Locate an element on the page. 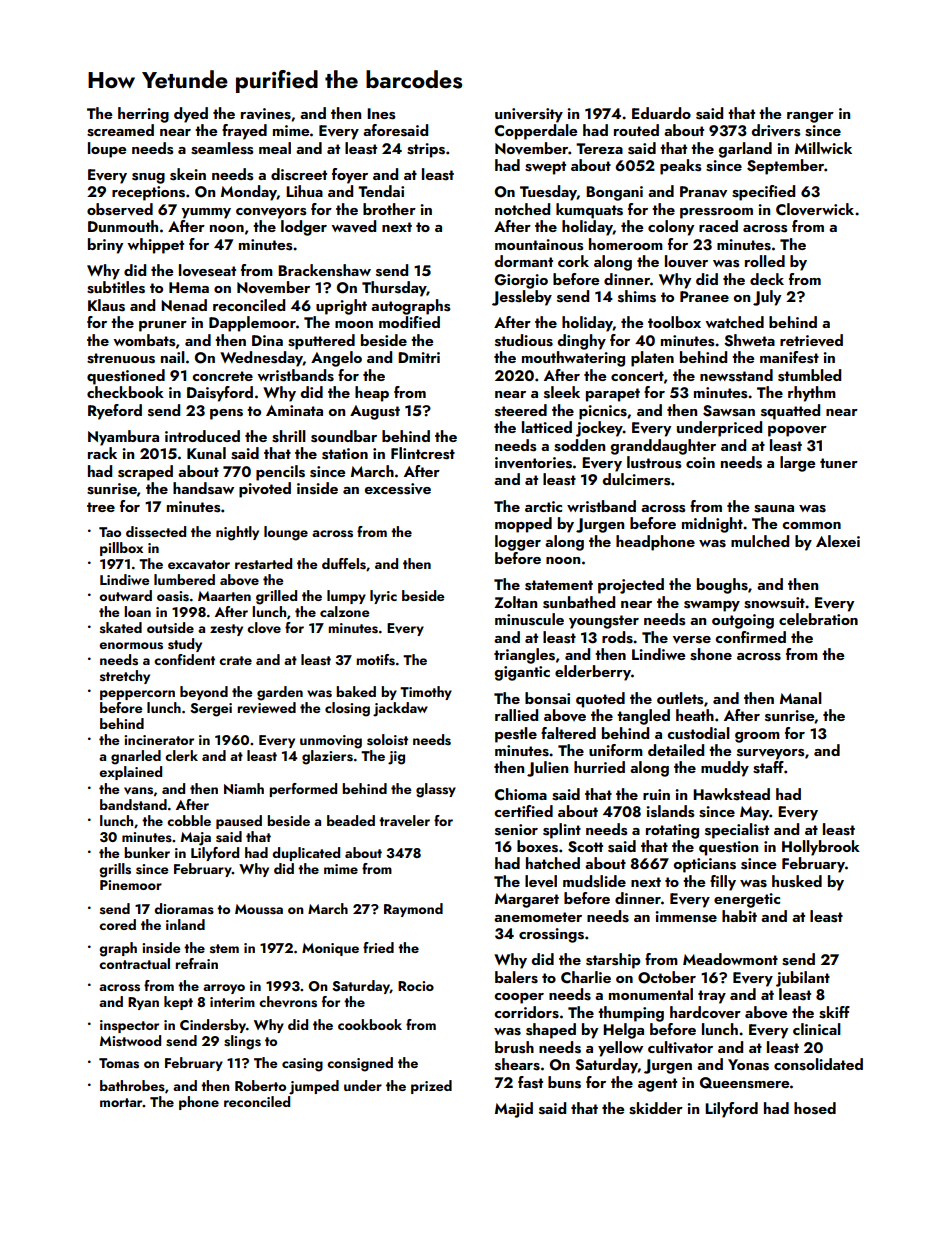  retrieved is located at coordinates (811, 340).
